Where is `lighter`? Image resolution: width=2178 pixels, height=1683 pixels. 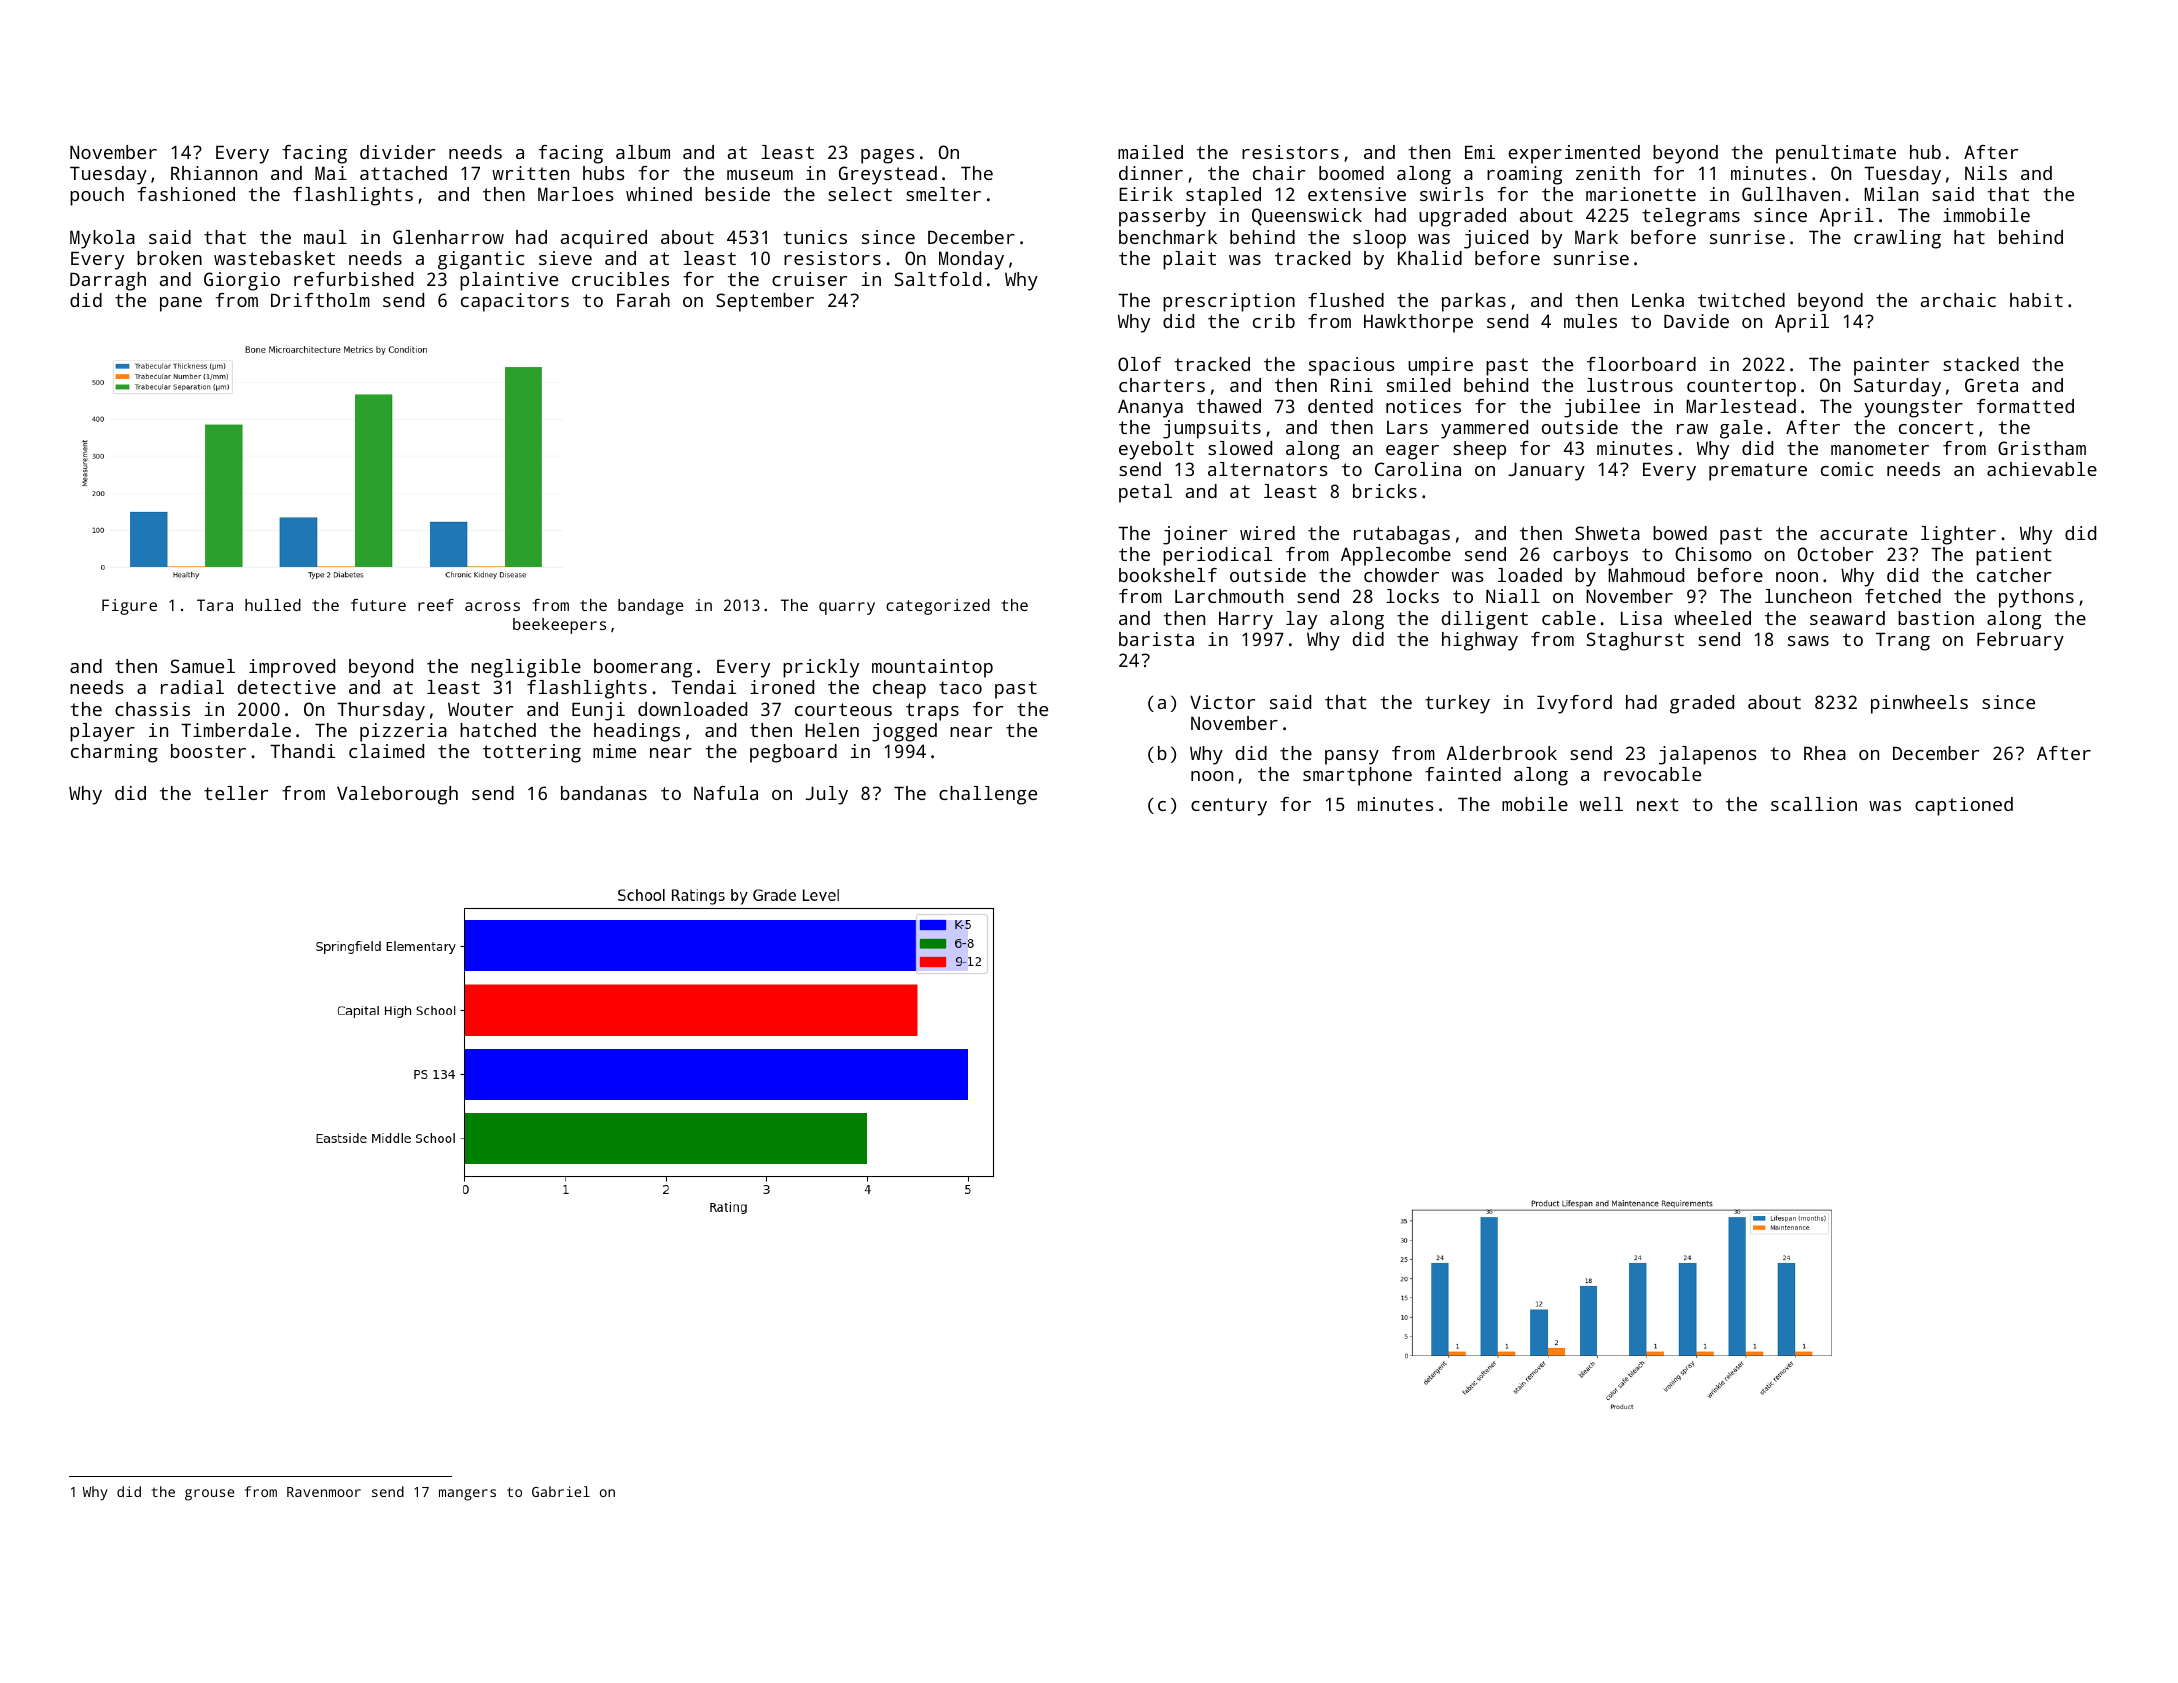 lighter is located at coordinates (1958, 535).
